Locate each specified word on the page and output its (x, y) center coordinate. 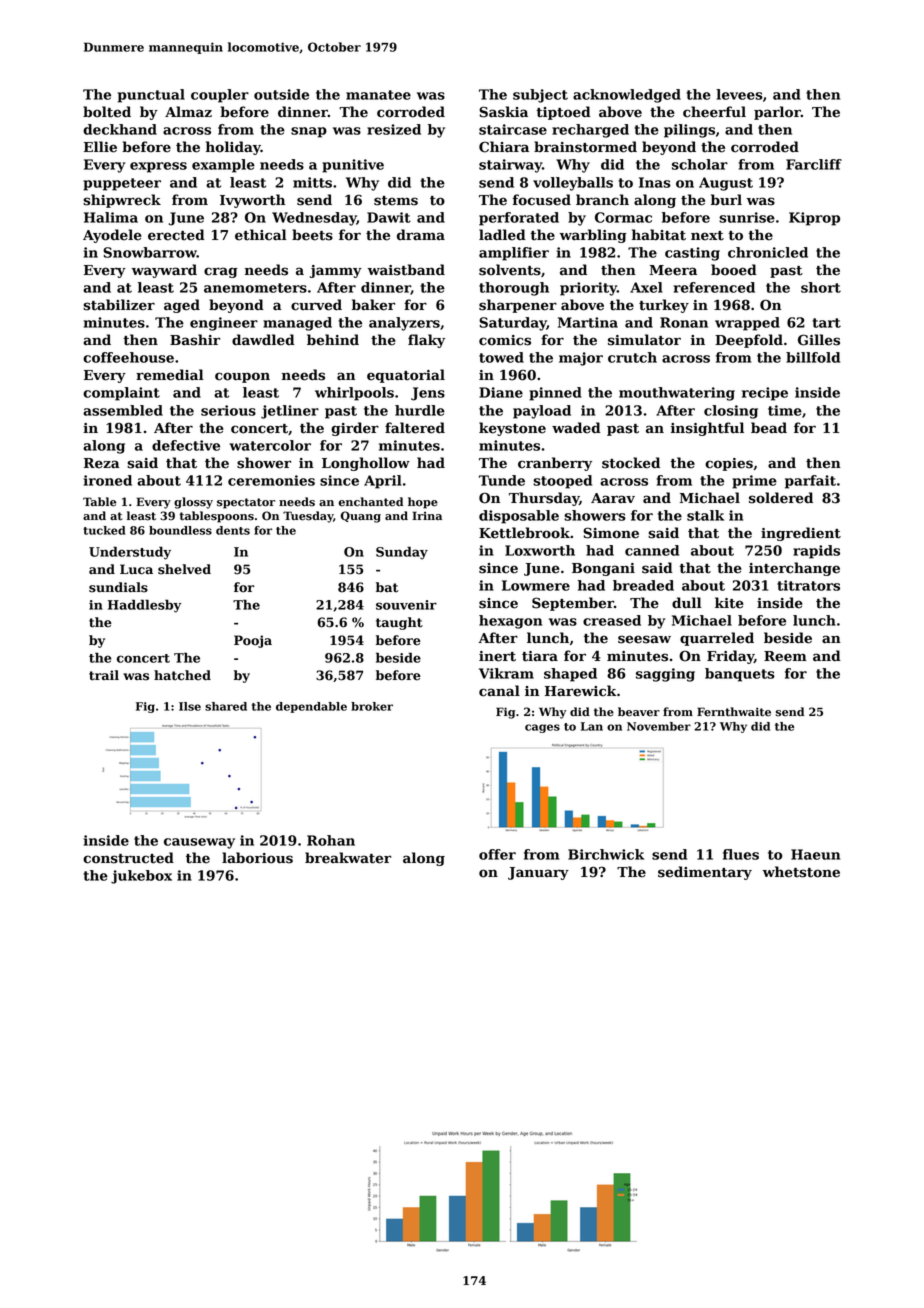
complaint (121, 394)
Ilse (190, 706)
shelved (184, 569)
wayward (164, 271)
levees (739, 94)
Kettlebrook (524, 533)
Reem (785, 656)
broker (372, 706)
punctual (151, 96)
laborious (257, 858)
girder (355, 429)
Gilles (819, 340)
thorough (514, 289)
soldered (781, 498)
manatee (378, 95)
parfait (810, 482)
